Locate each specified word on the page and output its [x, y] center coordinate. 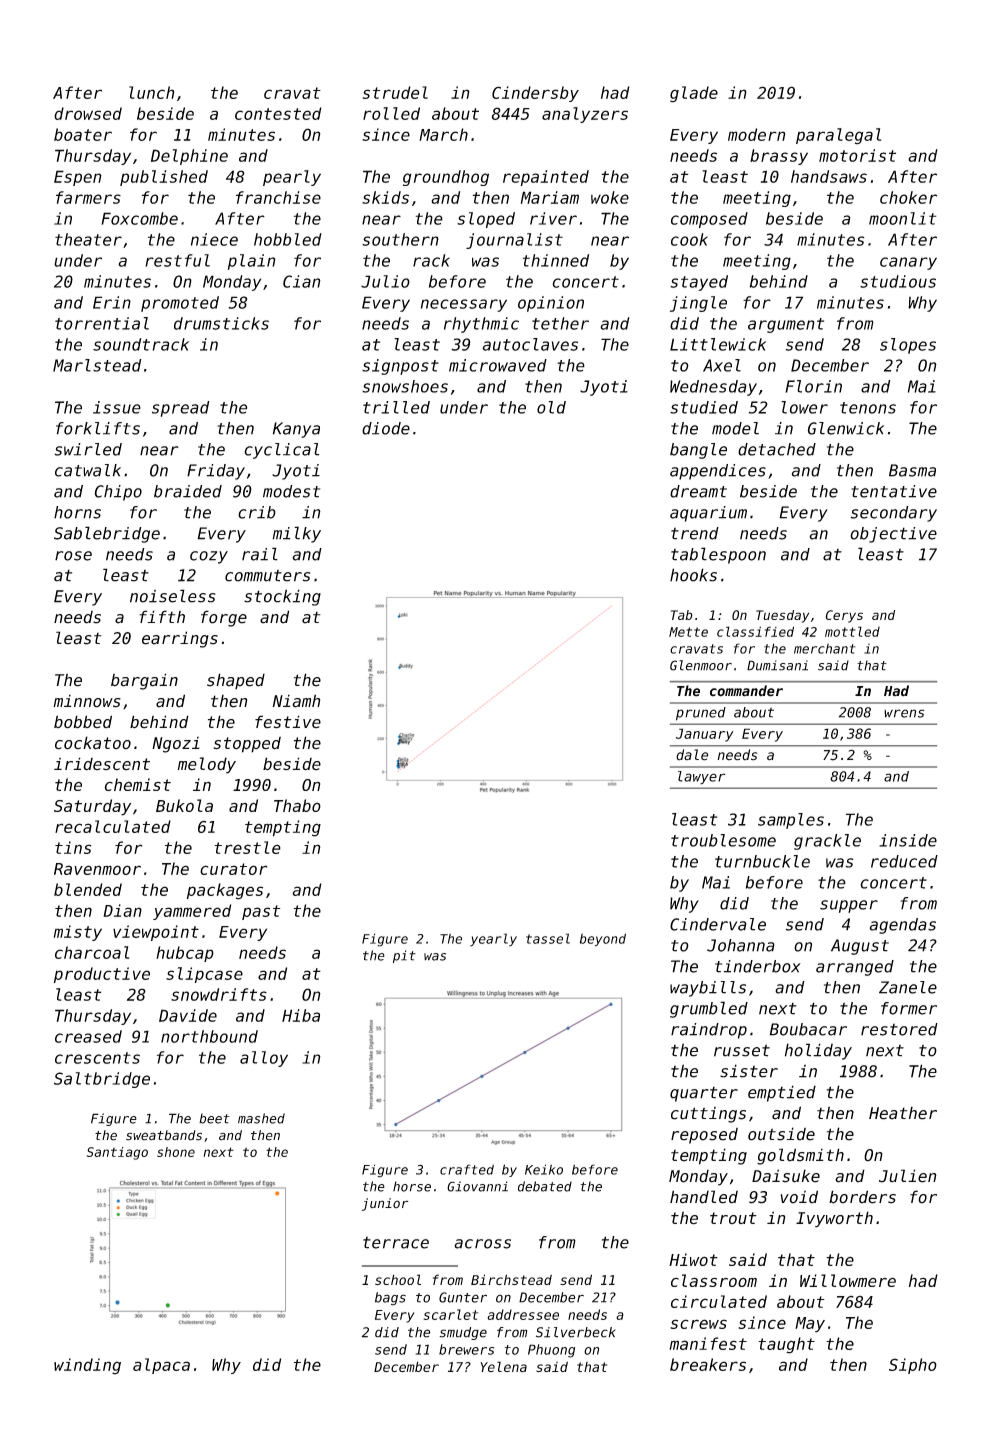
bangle [698, 451]
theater [88, 239]
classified [755, 631]
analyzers [585, 115]
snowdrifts [219, 994]
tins [73, 847]
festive [288, 722]
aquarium [708, 514]
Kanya [296, 430]
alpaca [161, 1366]
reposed [704, 1136]
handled [704, 1197]
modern [756, 134]
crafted [467, 1169]
